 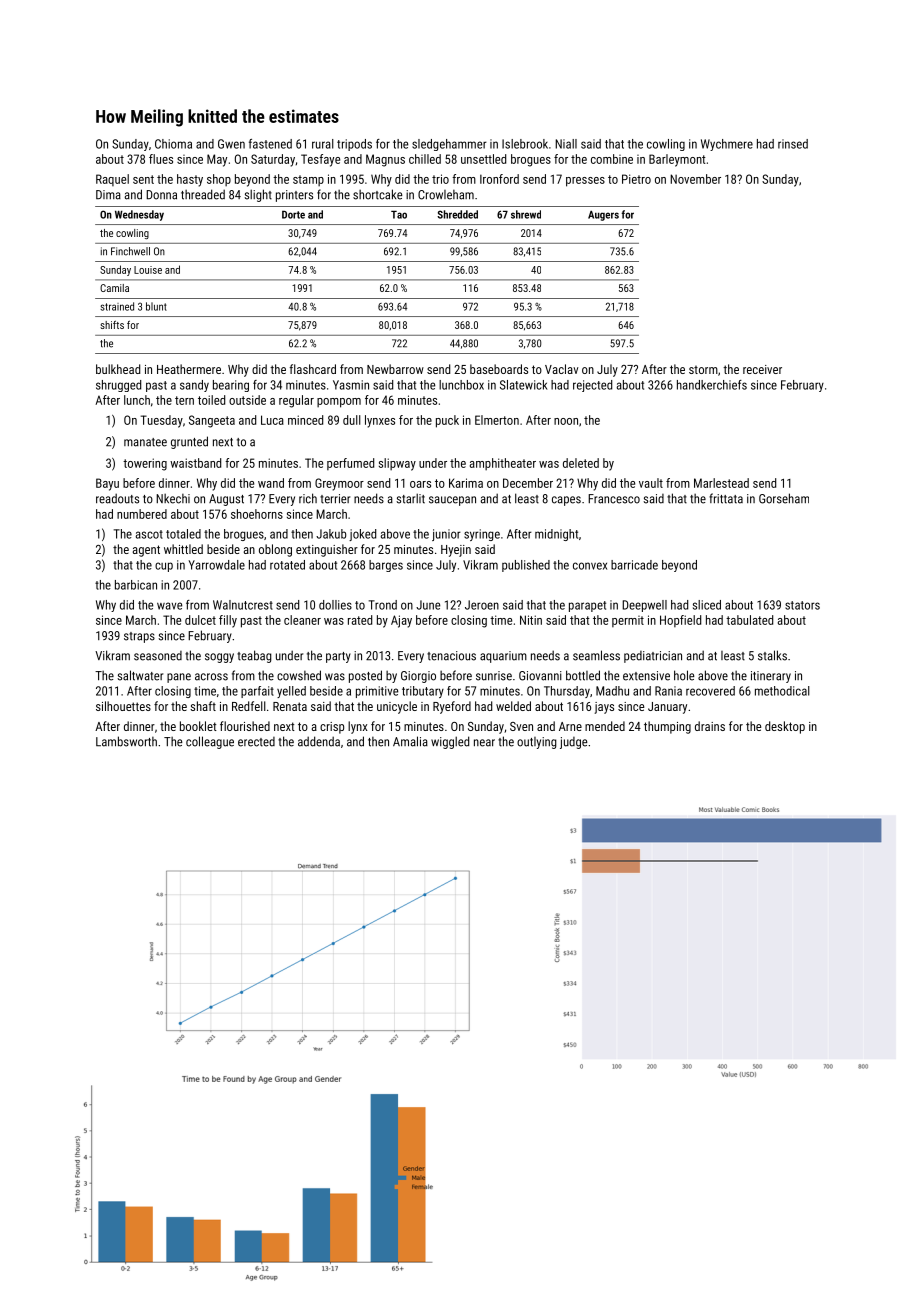 What do you see at coordinates (573, 743) in the document?
I see `judge` at bounding box center [573, 743].
